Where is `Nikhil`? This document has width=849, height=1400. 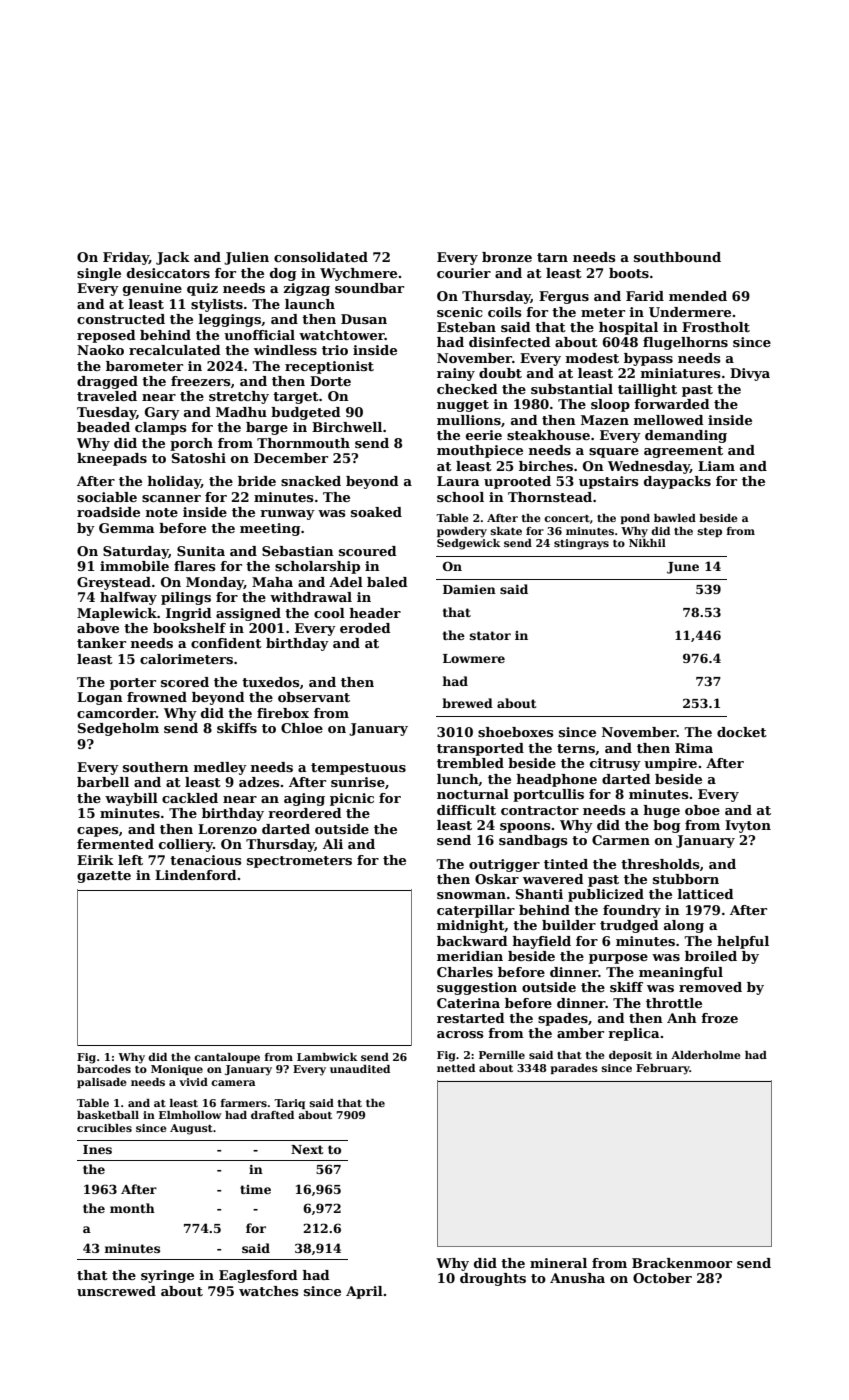
Nikhil is located at coordinates (647, 543).
